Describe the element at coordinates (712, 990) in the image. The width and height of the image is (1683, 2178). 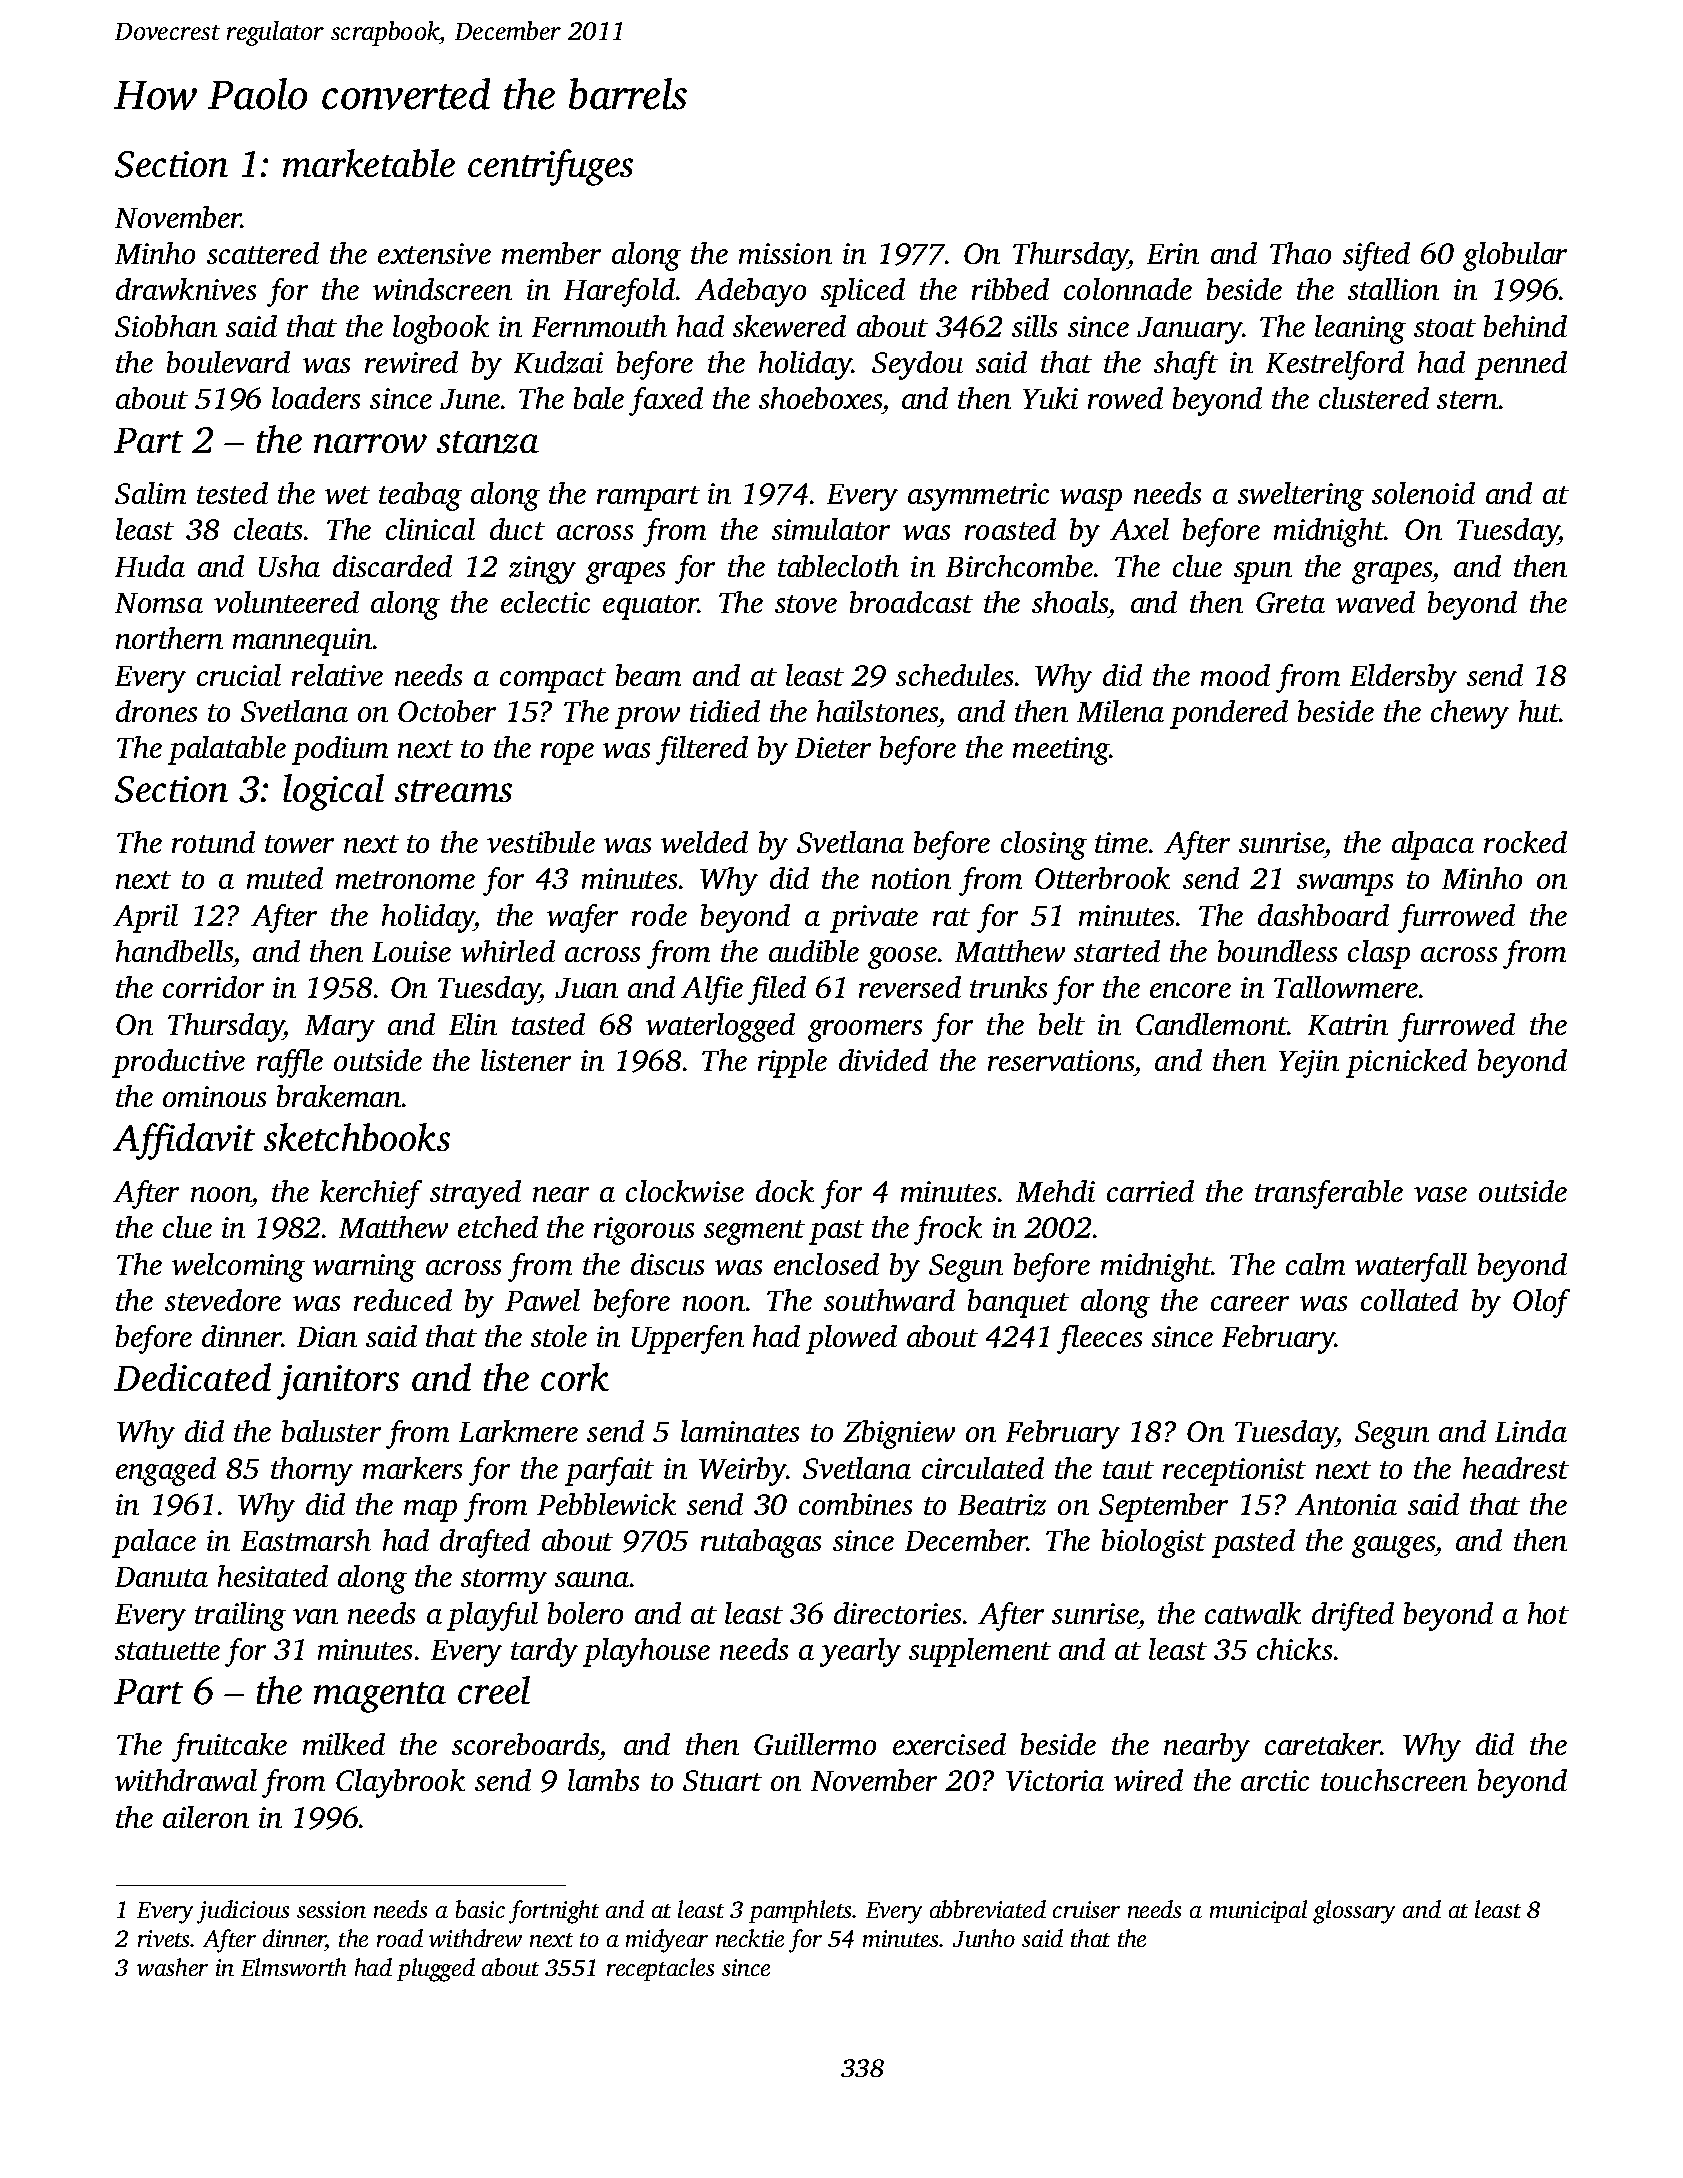
I see `Alfie` at that location.
